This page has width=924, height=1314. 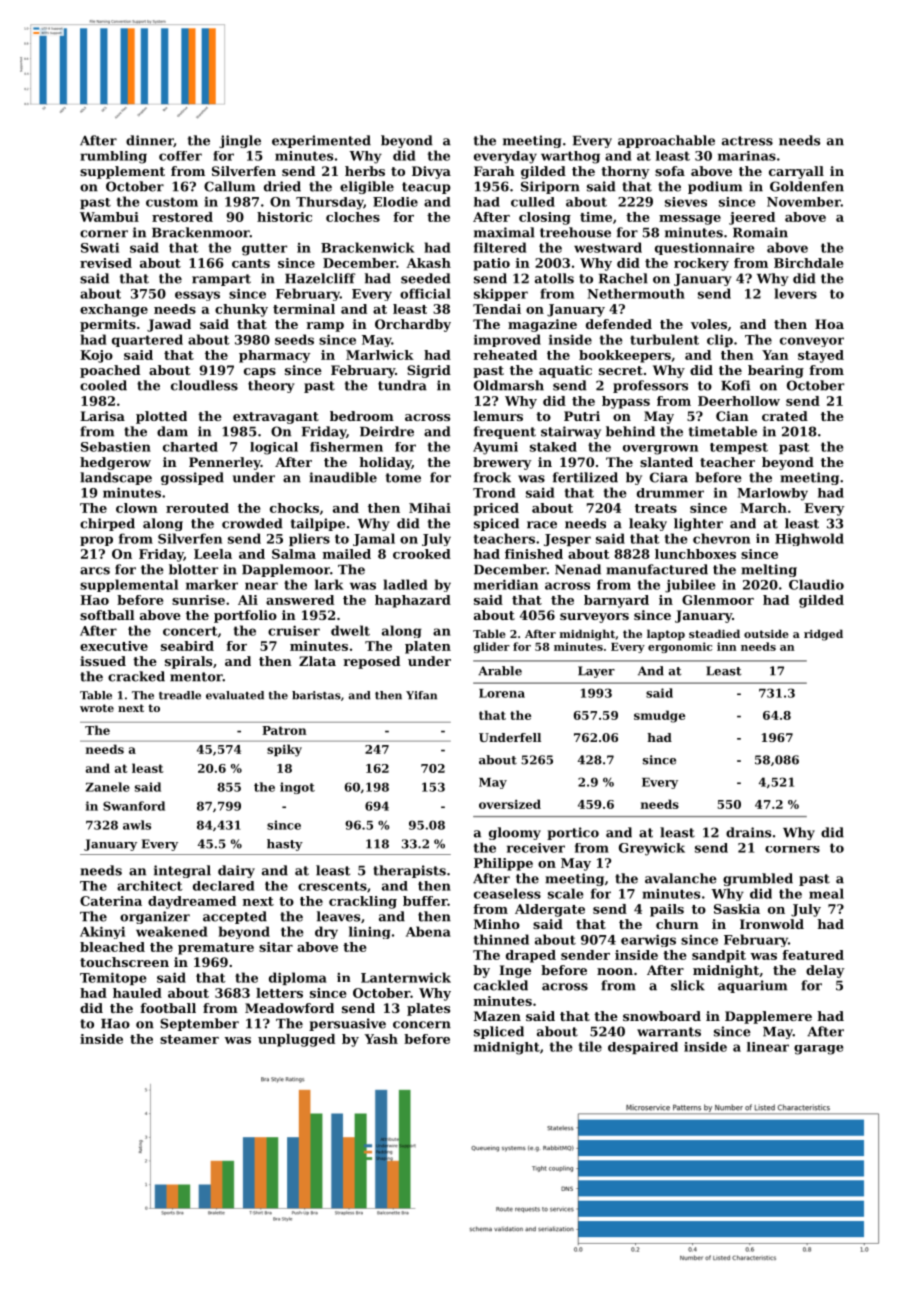 I want to click on lemurs, so click(x=498, y=416).
